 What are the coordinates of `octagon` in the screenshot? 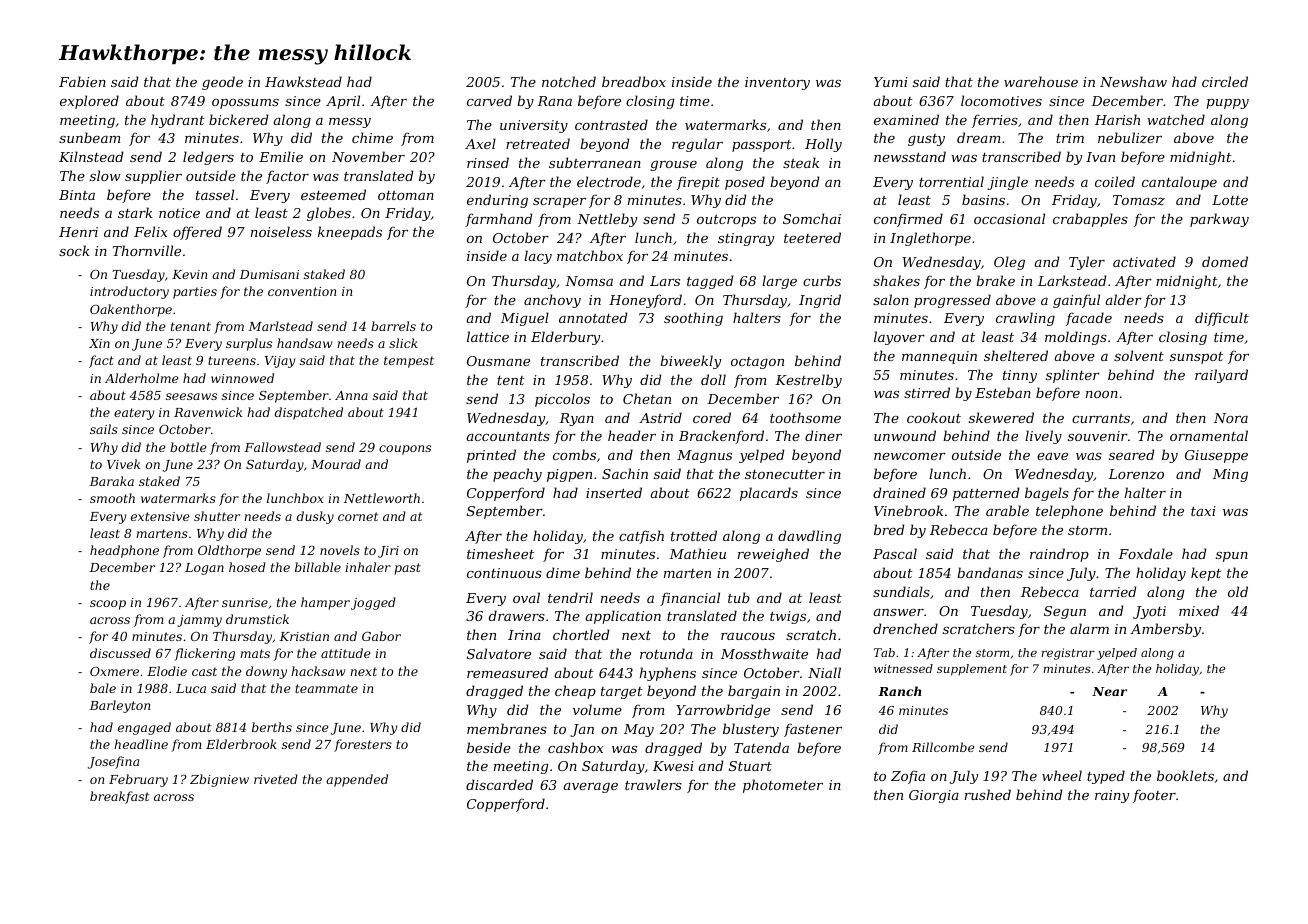 It's located at (757, 363).
